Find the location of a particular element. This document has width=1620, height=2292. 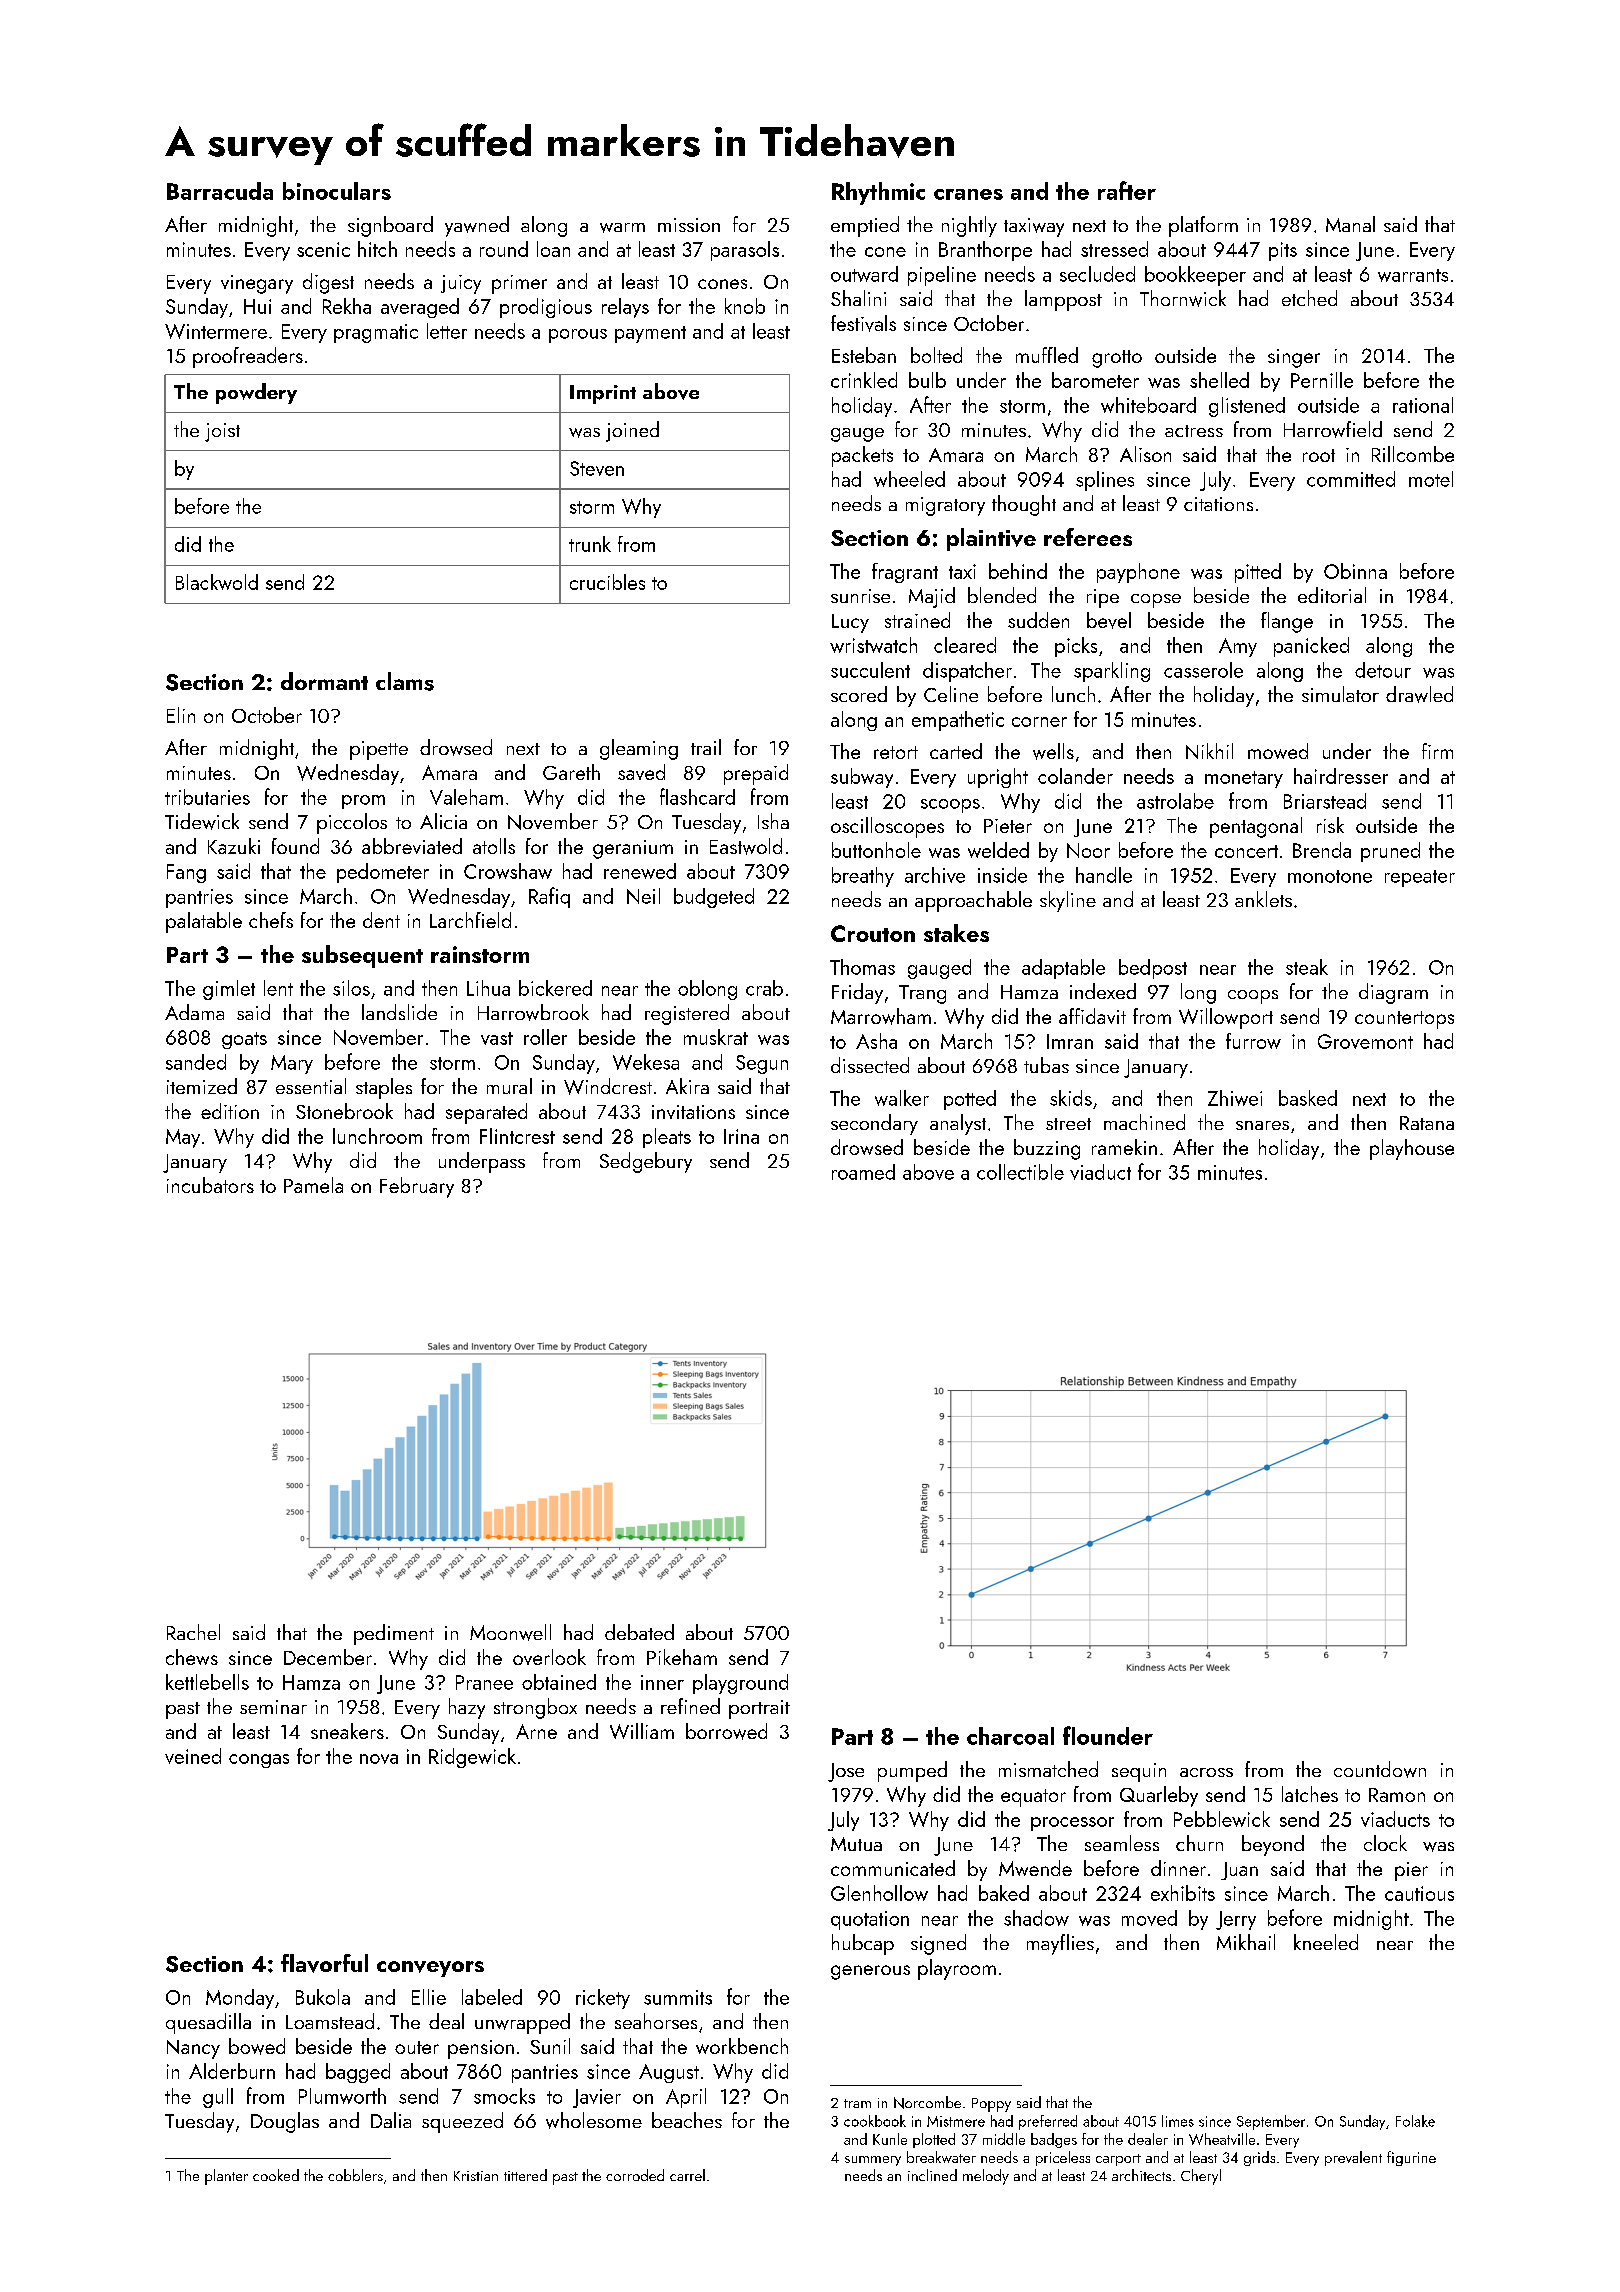

Eastwold is located at coordinates (746, 846).
